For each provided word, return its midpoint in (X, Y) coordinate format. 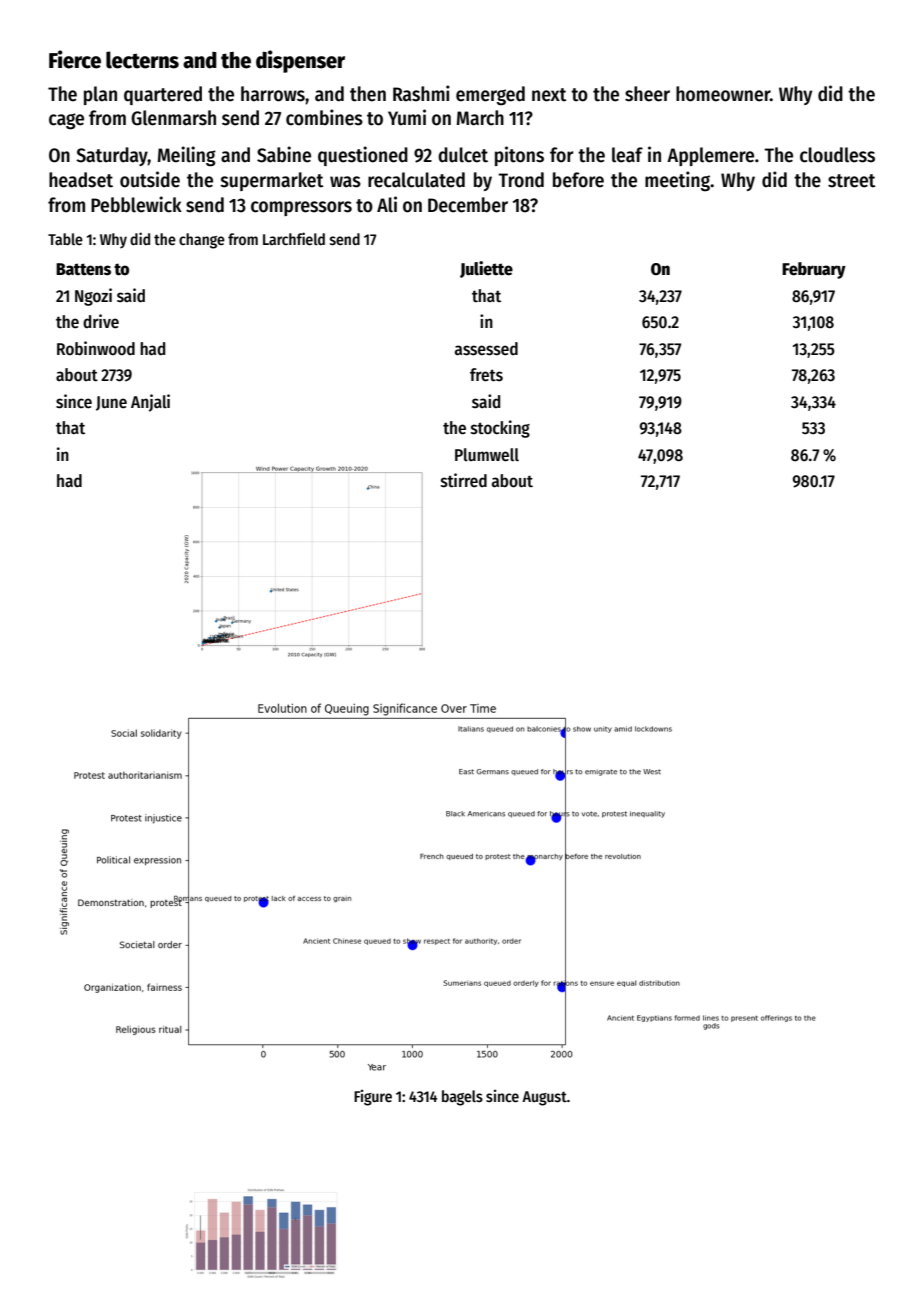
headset (81, 180)
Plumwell (487, 455)
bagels (462, 1098)
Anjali (150, 403)
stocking (500, 429)
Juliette (486, 269)
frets (486, 375)
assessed (486, 349)
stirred (464, 480)
